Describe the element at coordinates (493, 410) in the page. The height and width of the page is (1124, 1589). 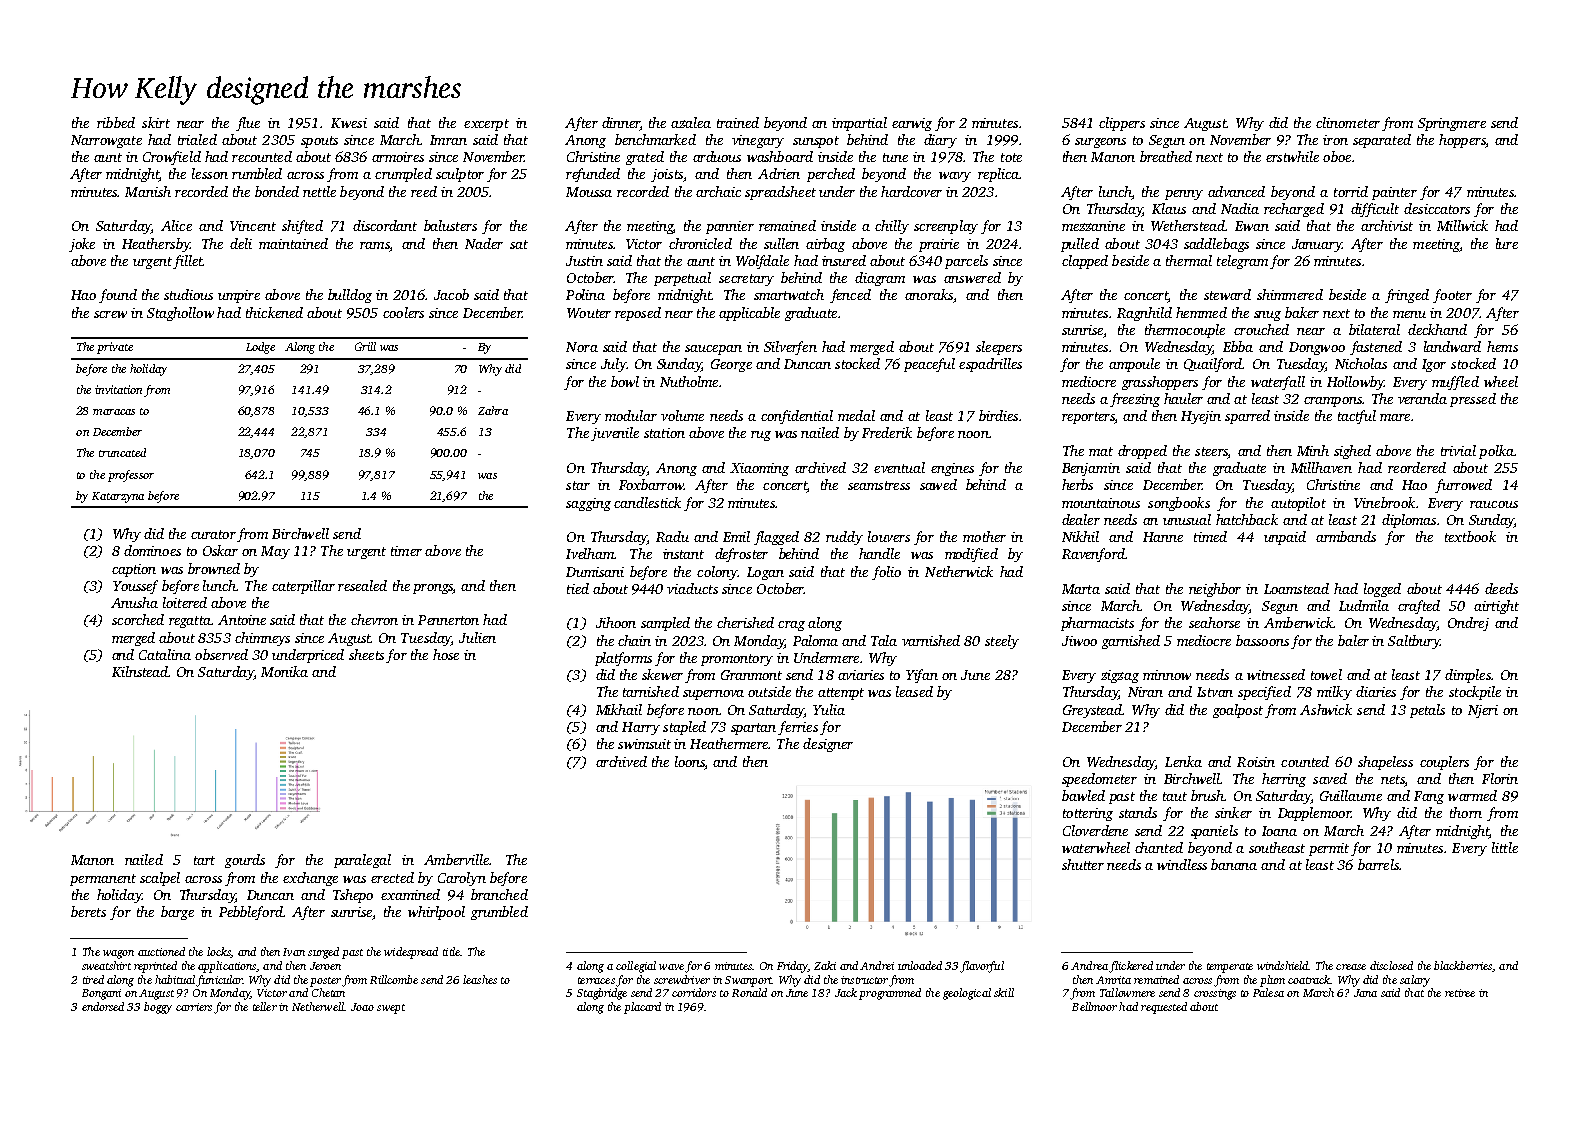
I see `Zahra` at that location.
